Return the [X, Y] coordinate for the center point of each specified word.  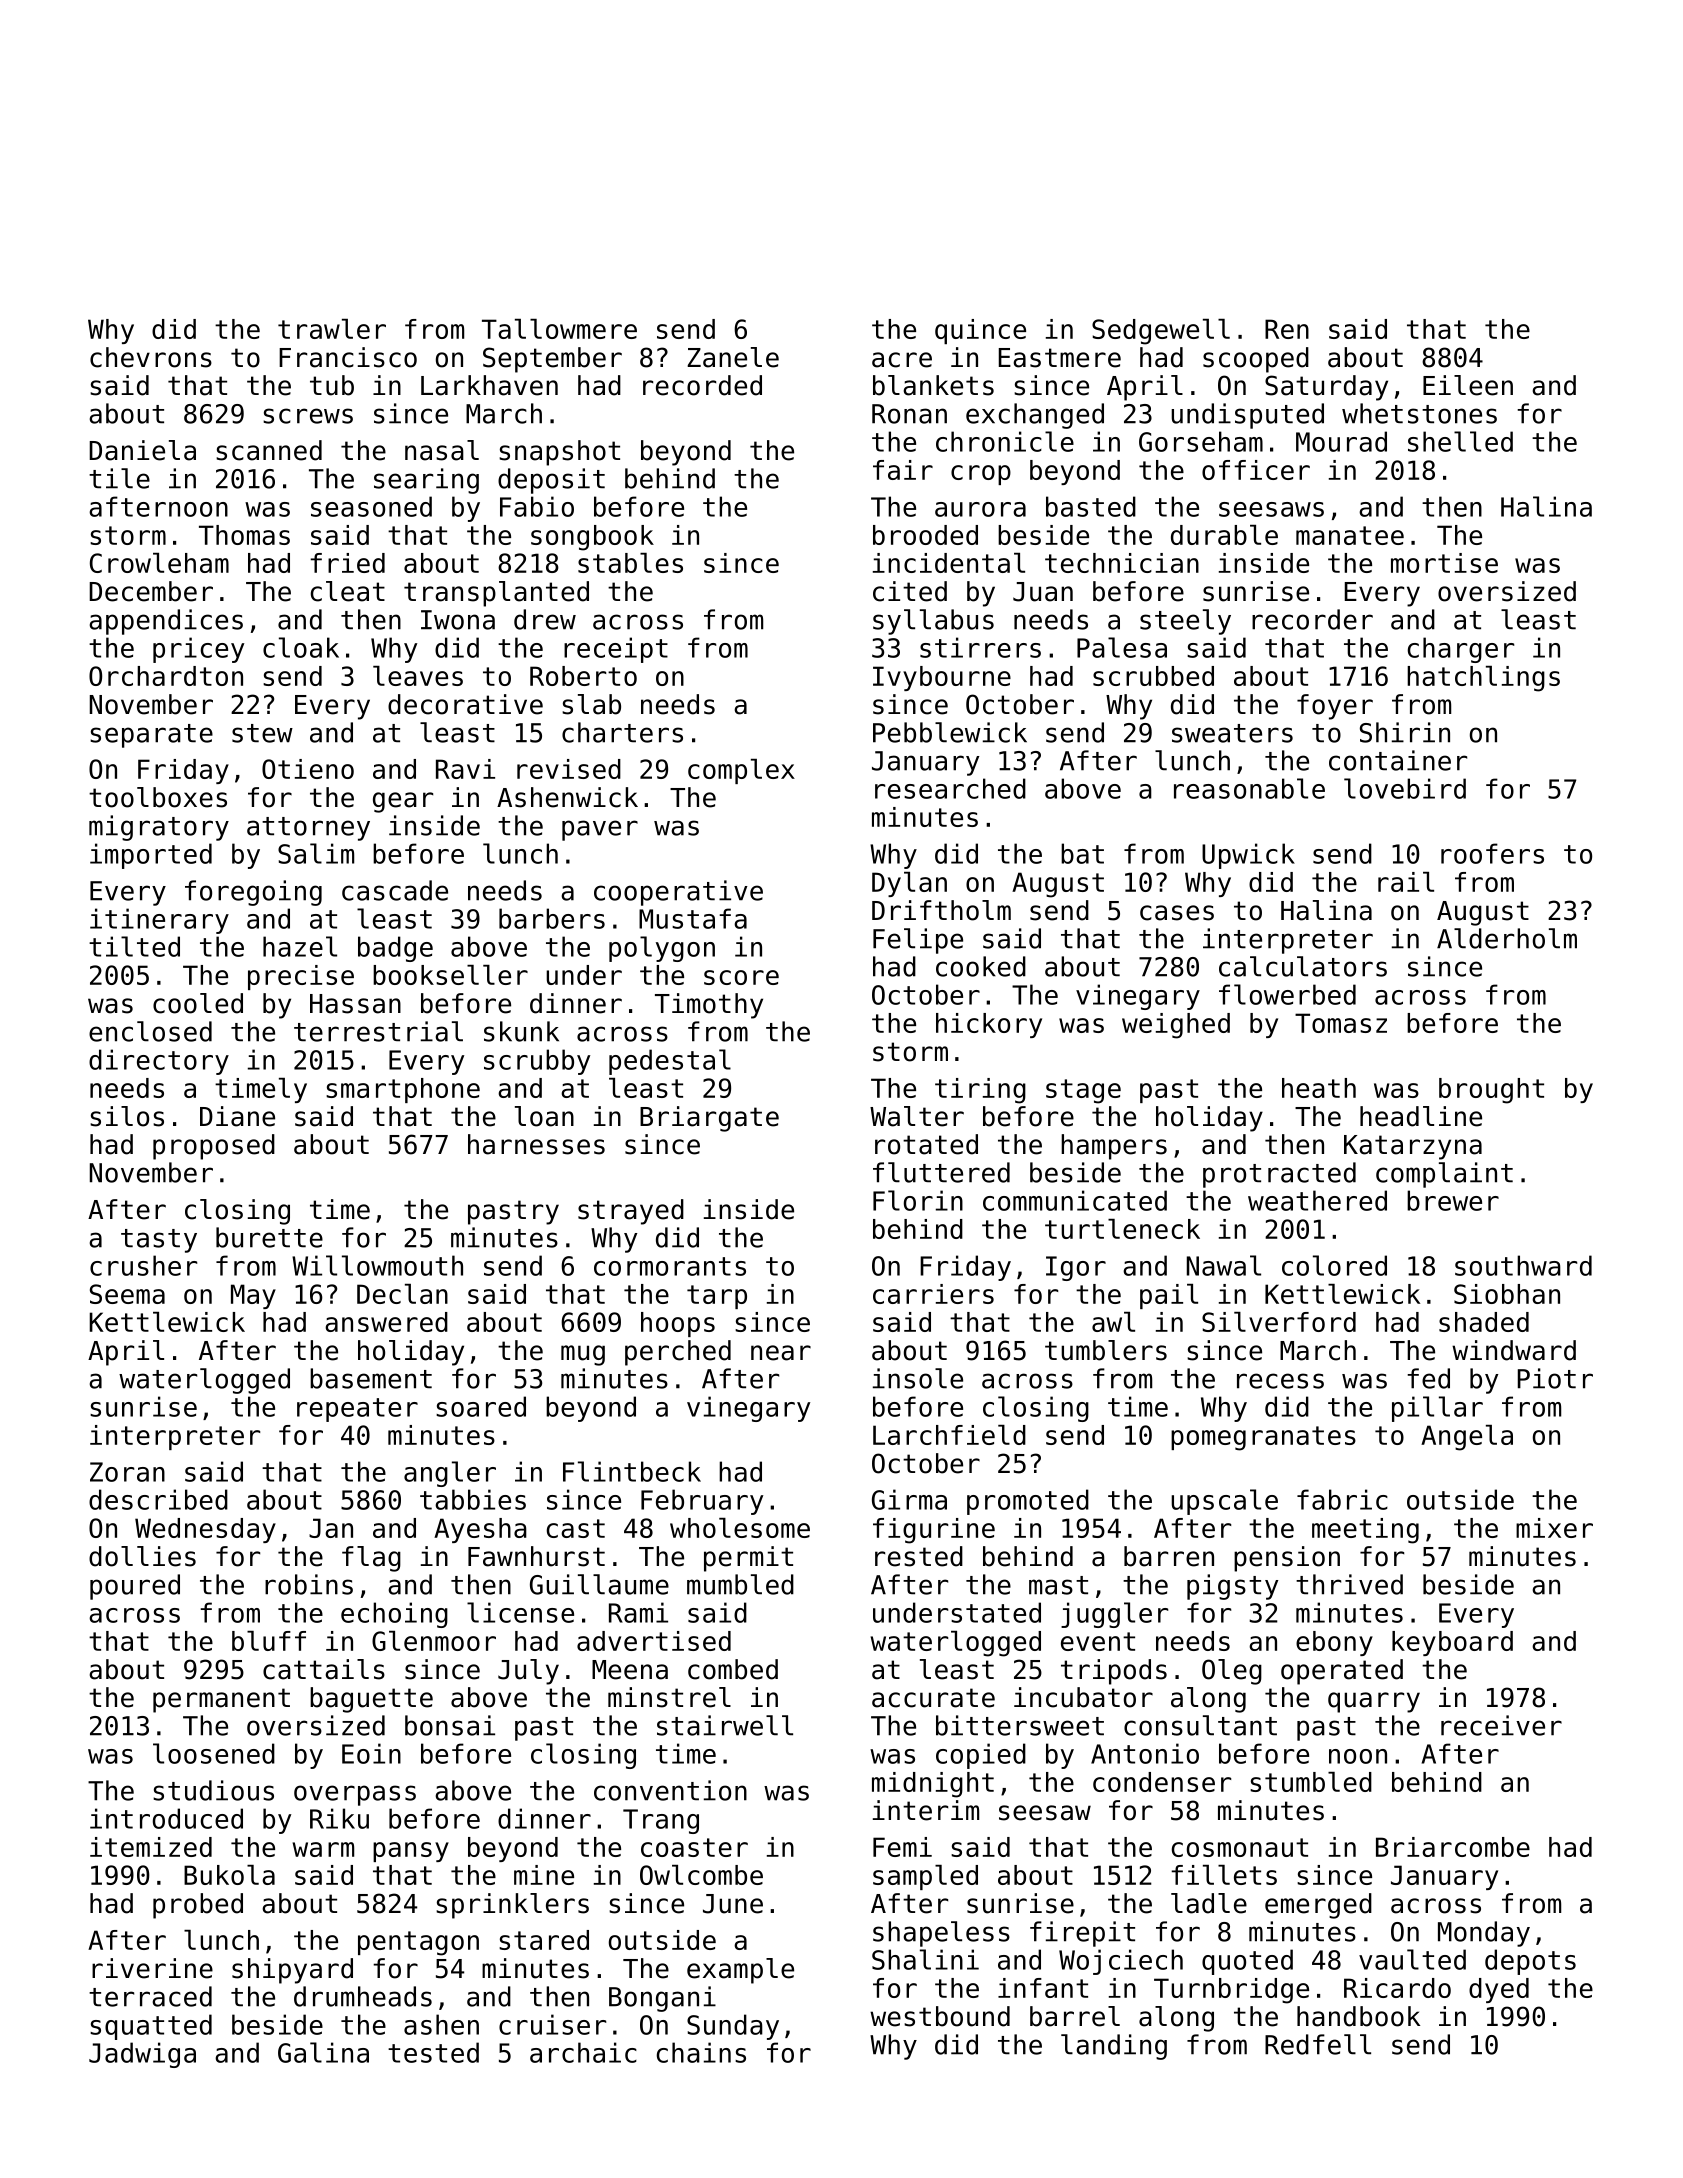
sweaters [1232, 733]
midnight [933, 1785]
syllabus [933, 622]
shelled [1460, 441]
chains [701, 2052]
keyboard [1452, 1643]
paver [600, 830]
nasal [442, 450]
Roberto [583, 676]
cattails [324, 1669]
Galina [323, 2052]
